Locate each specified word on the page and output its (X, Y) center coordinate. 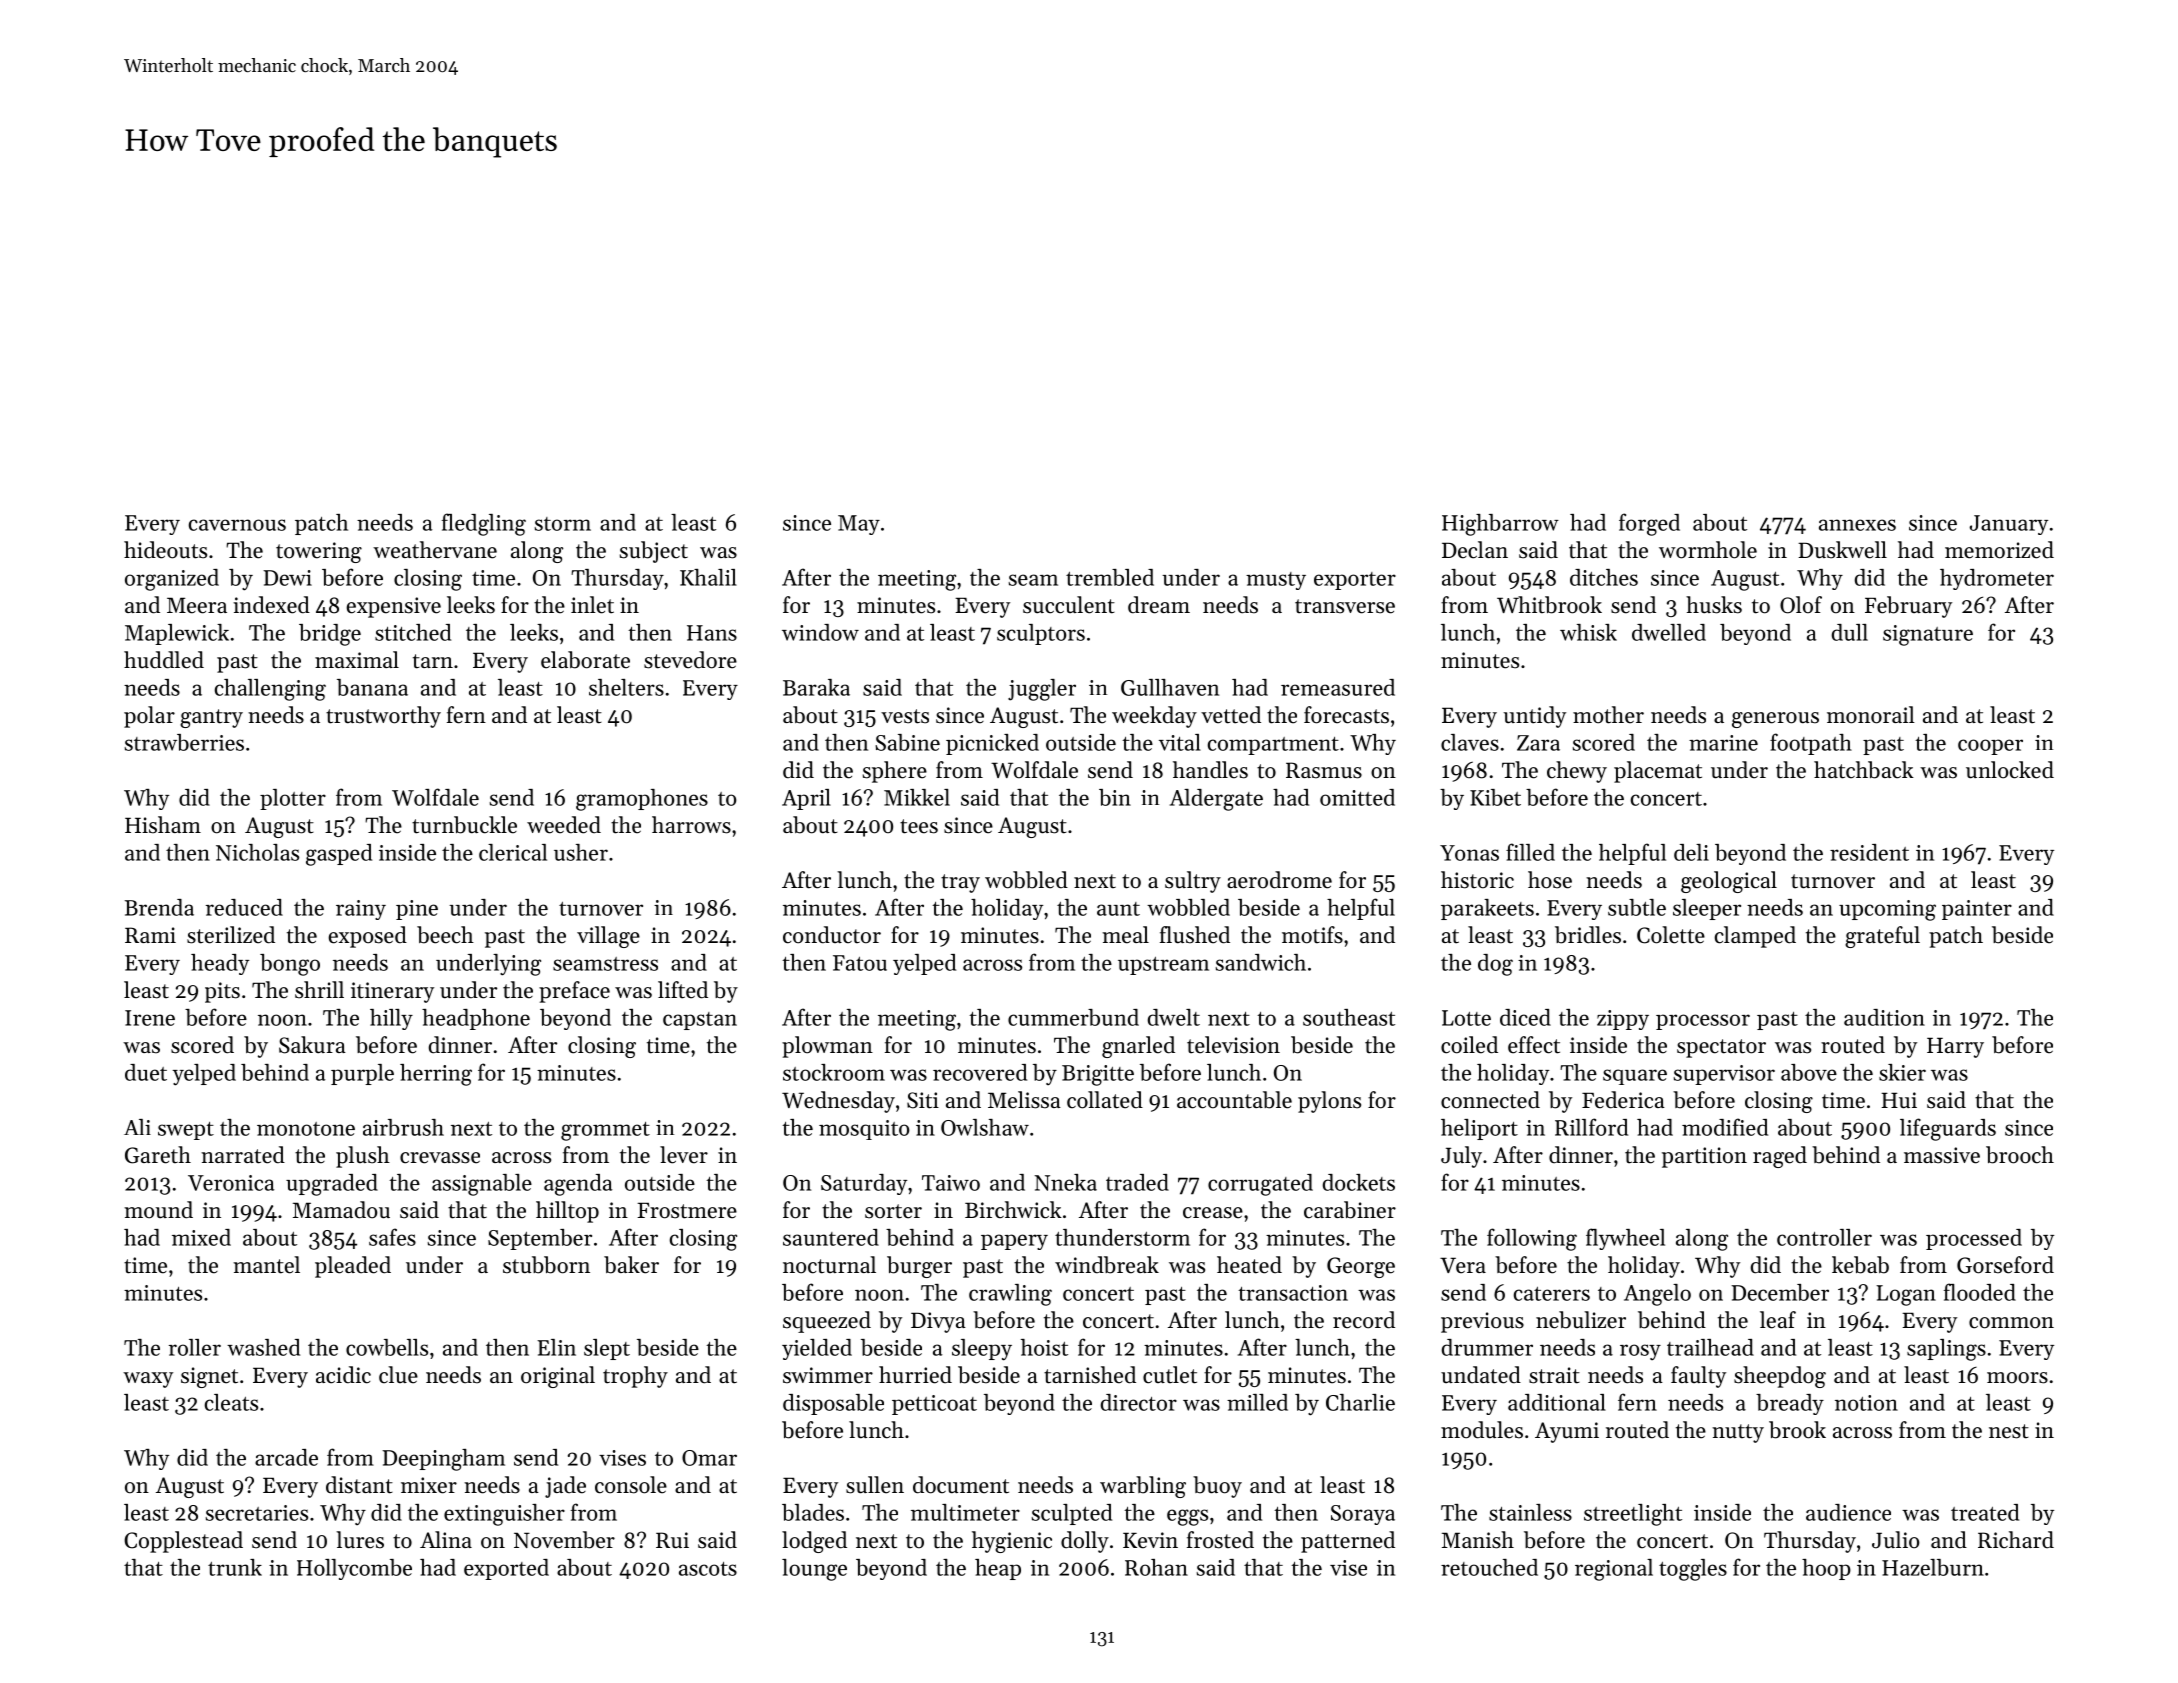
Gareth (158, 1155)
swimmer (828, 1375)
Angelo (1657, 1295)
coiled (1469, 1045)
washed (263, 1347)
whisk (1588, 632)
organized (172, 580)
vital (1180, 742)
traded (1137, 1182)
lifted (683, 990)
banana (372, 687)
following (1532, 1239)
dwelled (1669, 632)
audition (1884, 1017)
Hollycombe (354, 1569)
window (820, 632)
